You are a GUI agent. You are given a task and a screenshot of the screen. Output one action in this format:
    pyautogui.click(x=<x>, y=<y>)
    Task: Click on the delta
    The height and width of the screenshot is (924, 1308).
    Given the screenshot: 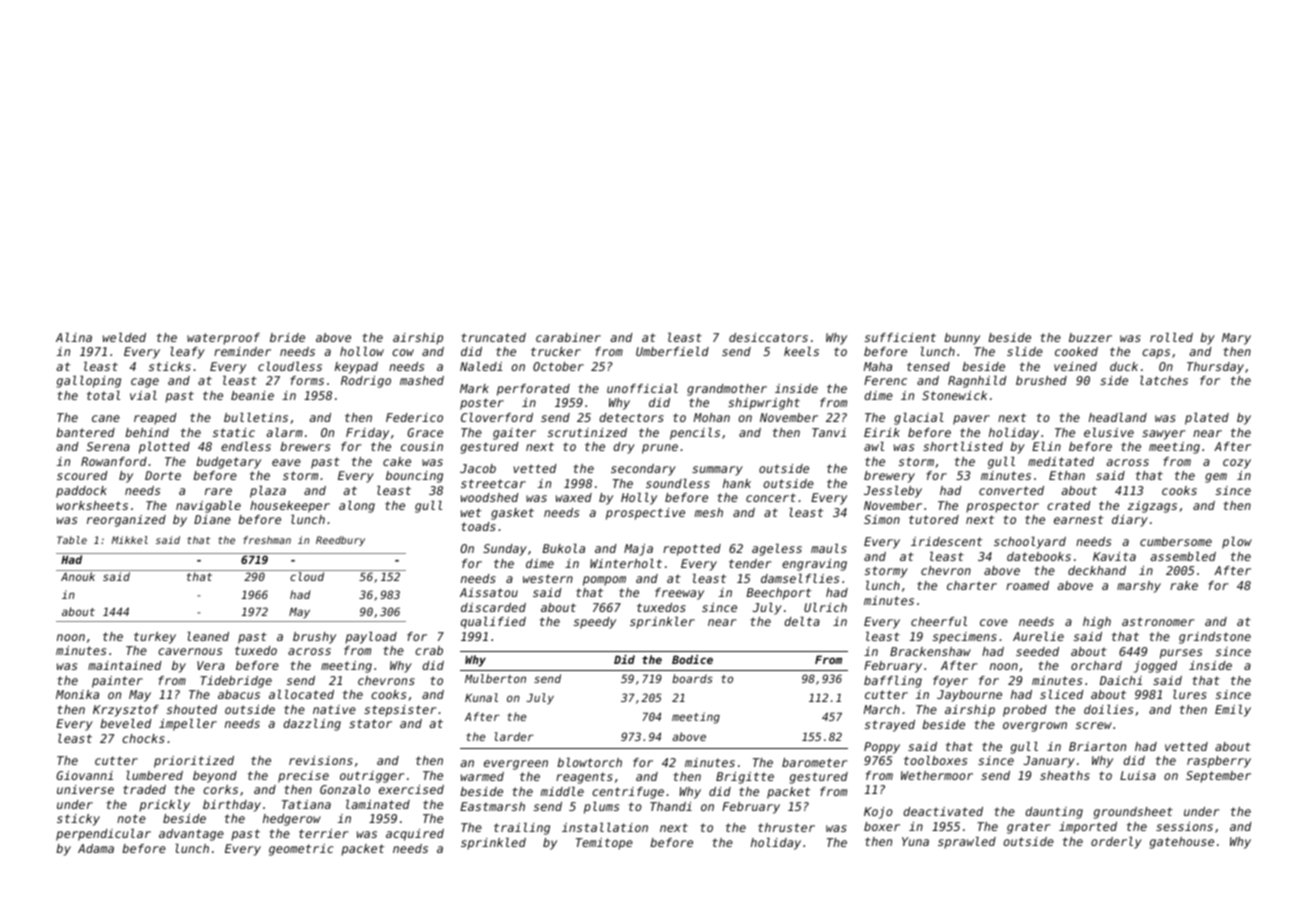 What is the action you would take?
    pyautogui.click(x=802, y=621)
